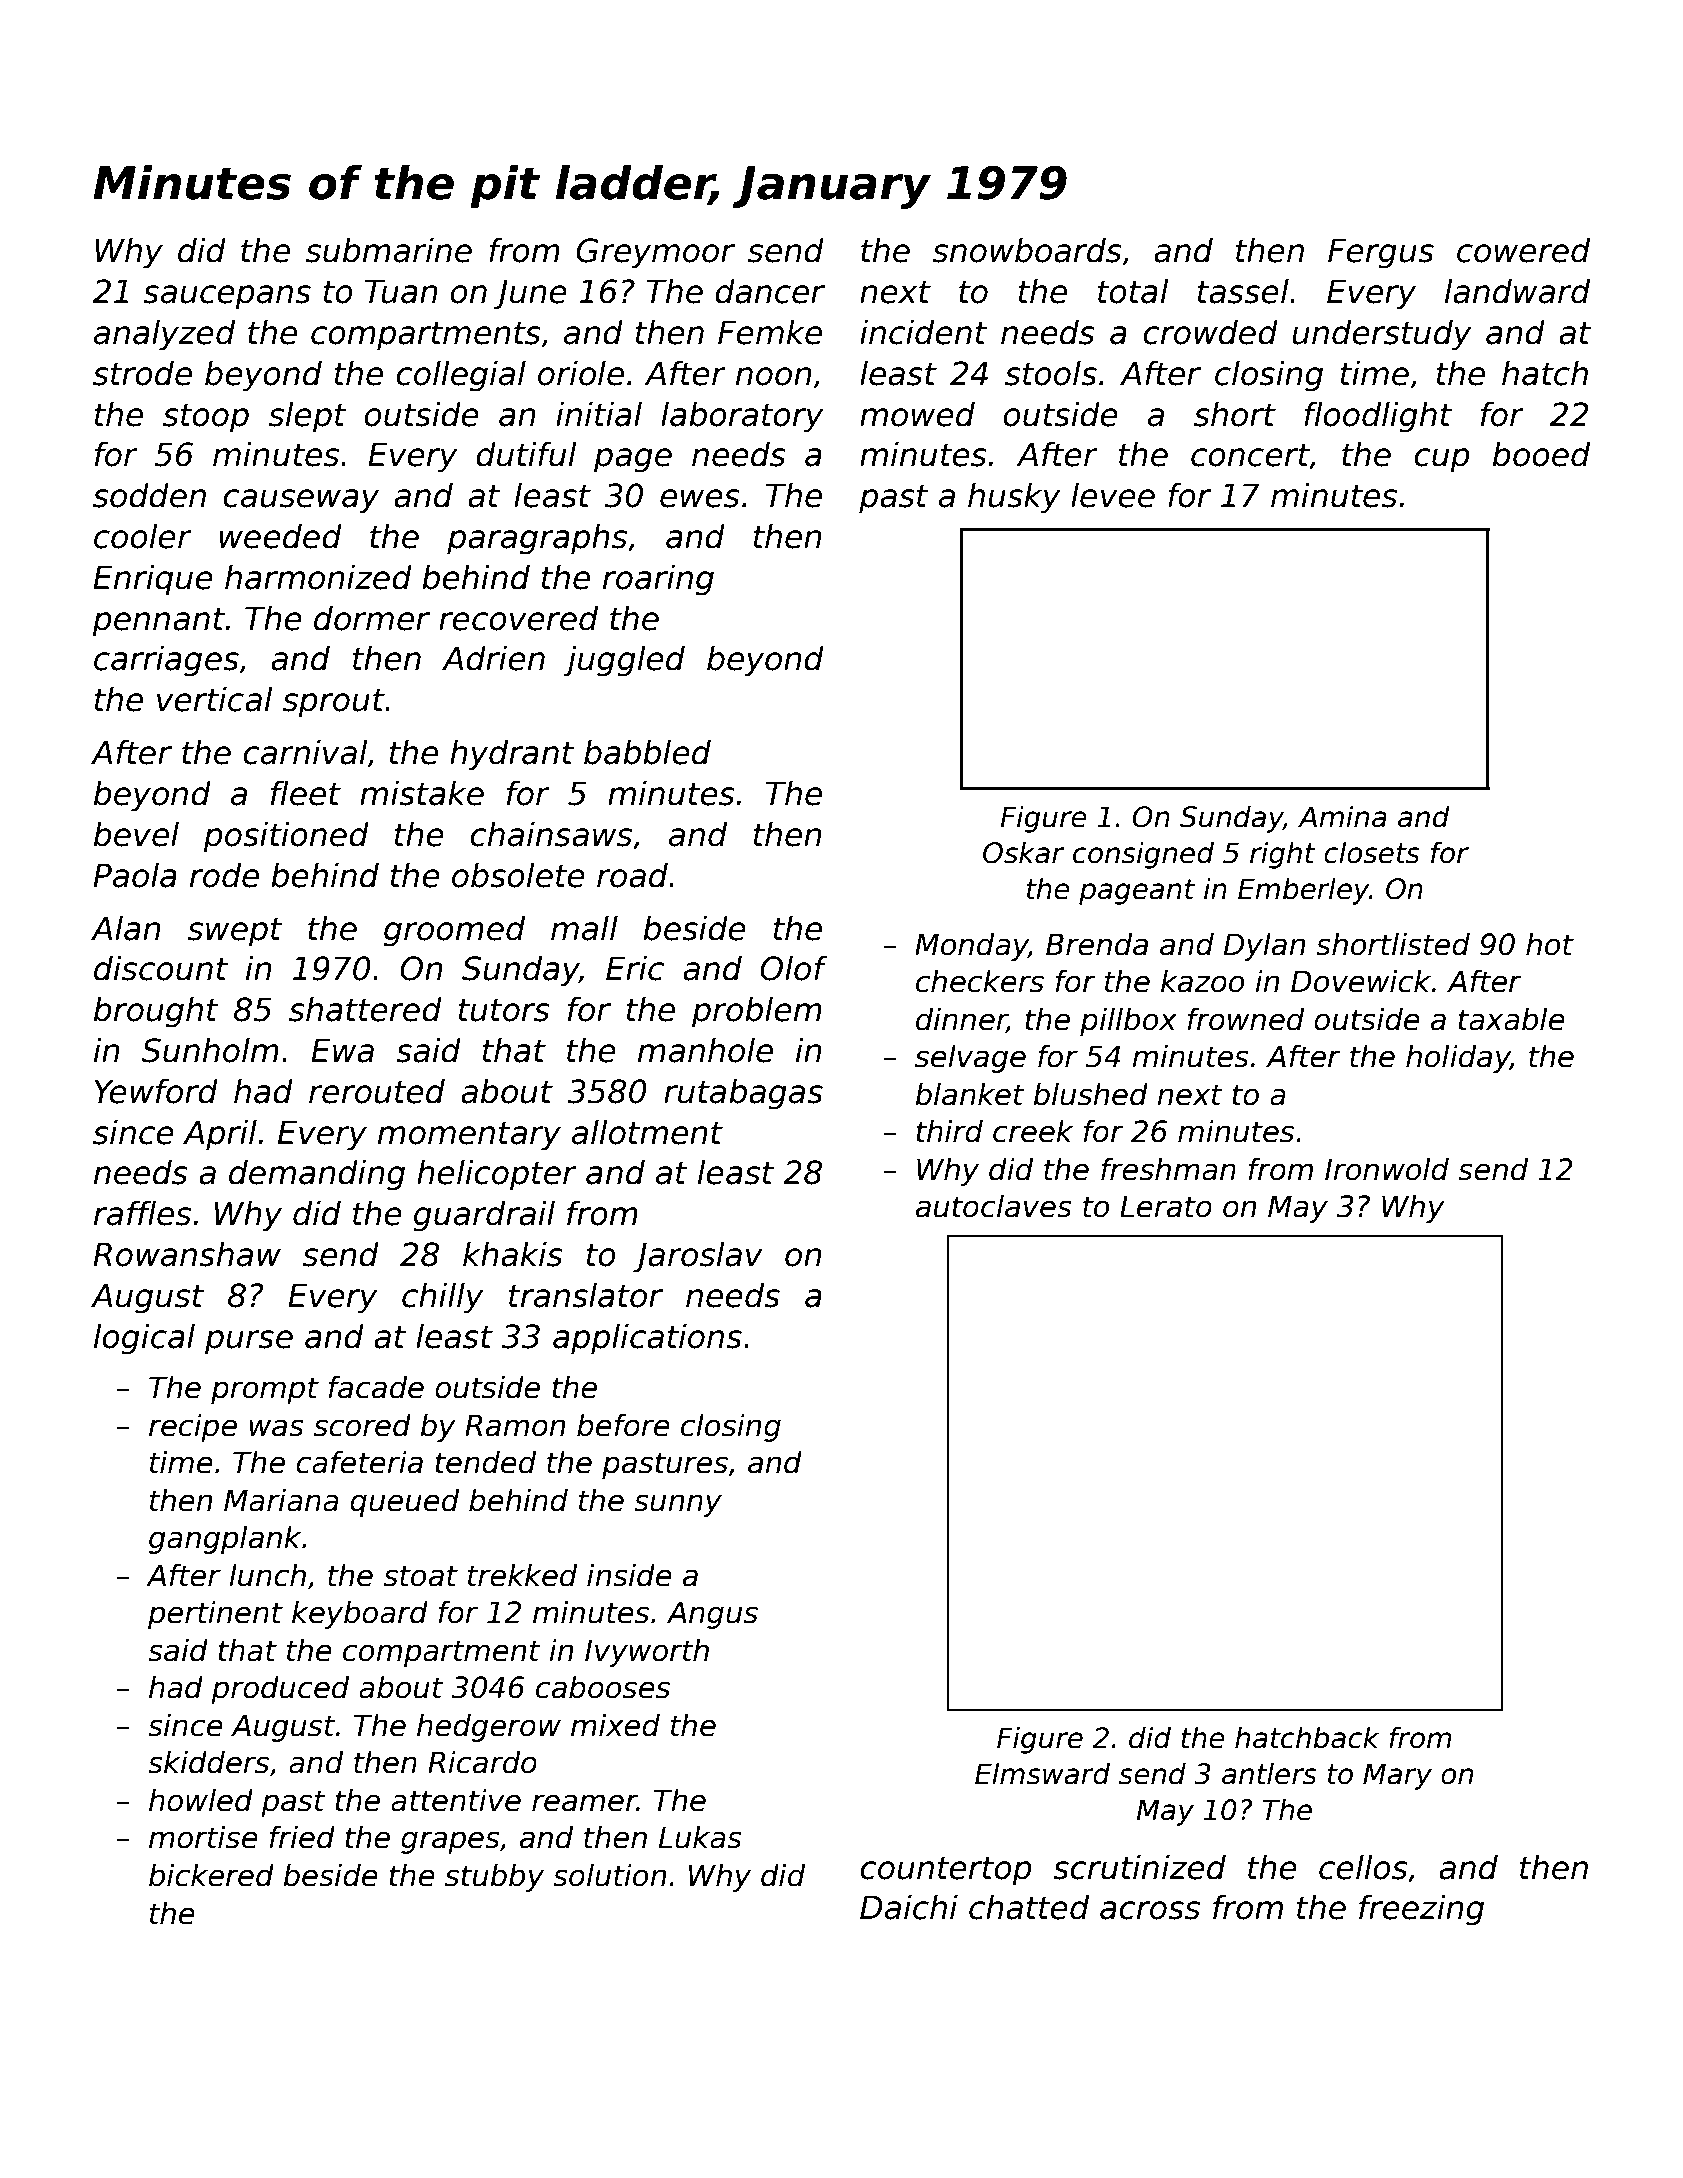  I want to click on Ironwold, so click(1387, 1169).
